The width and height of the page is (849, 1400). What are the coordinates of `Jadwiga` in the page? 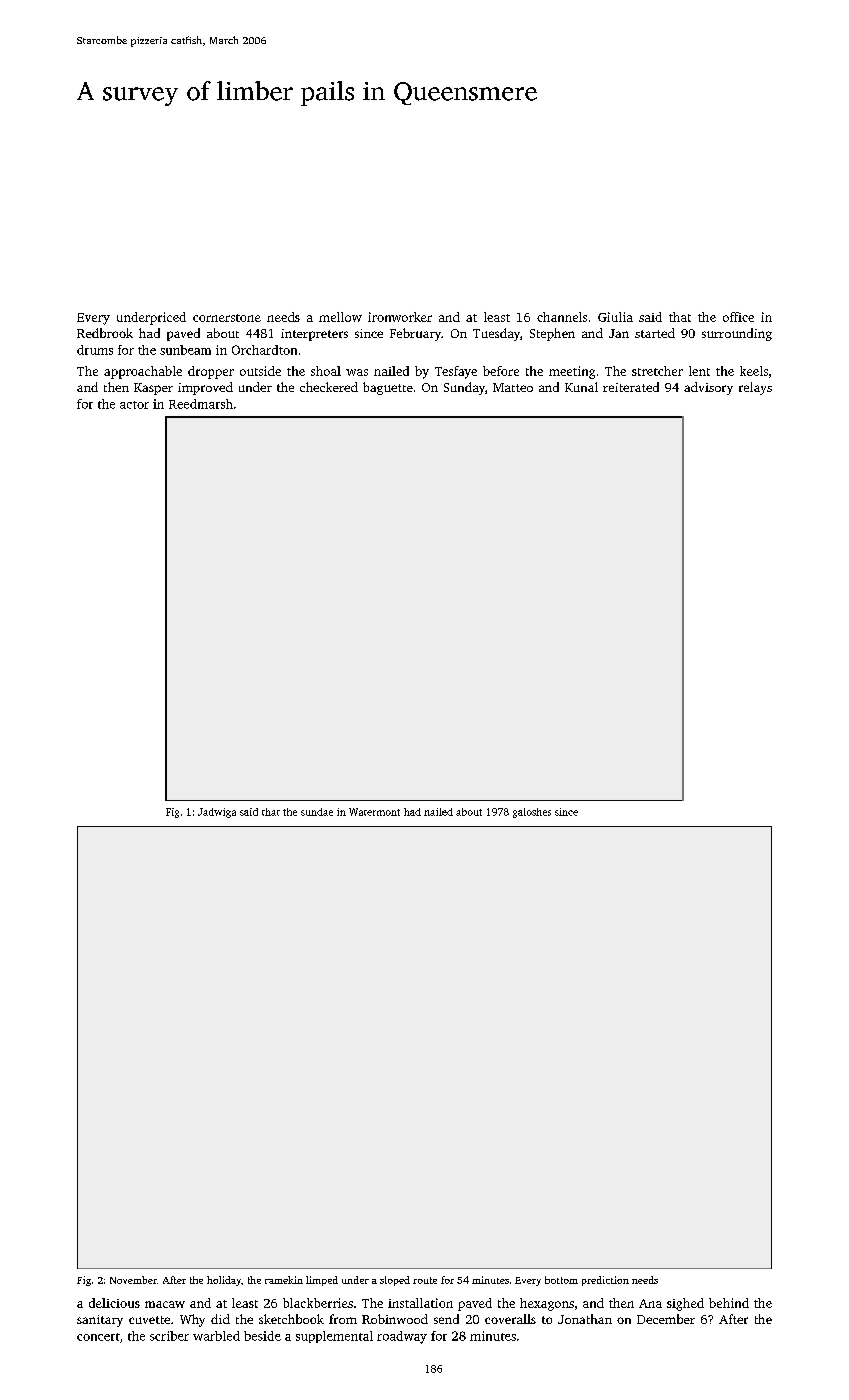 It's located at (217, 813).
